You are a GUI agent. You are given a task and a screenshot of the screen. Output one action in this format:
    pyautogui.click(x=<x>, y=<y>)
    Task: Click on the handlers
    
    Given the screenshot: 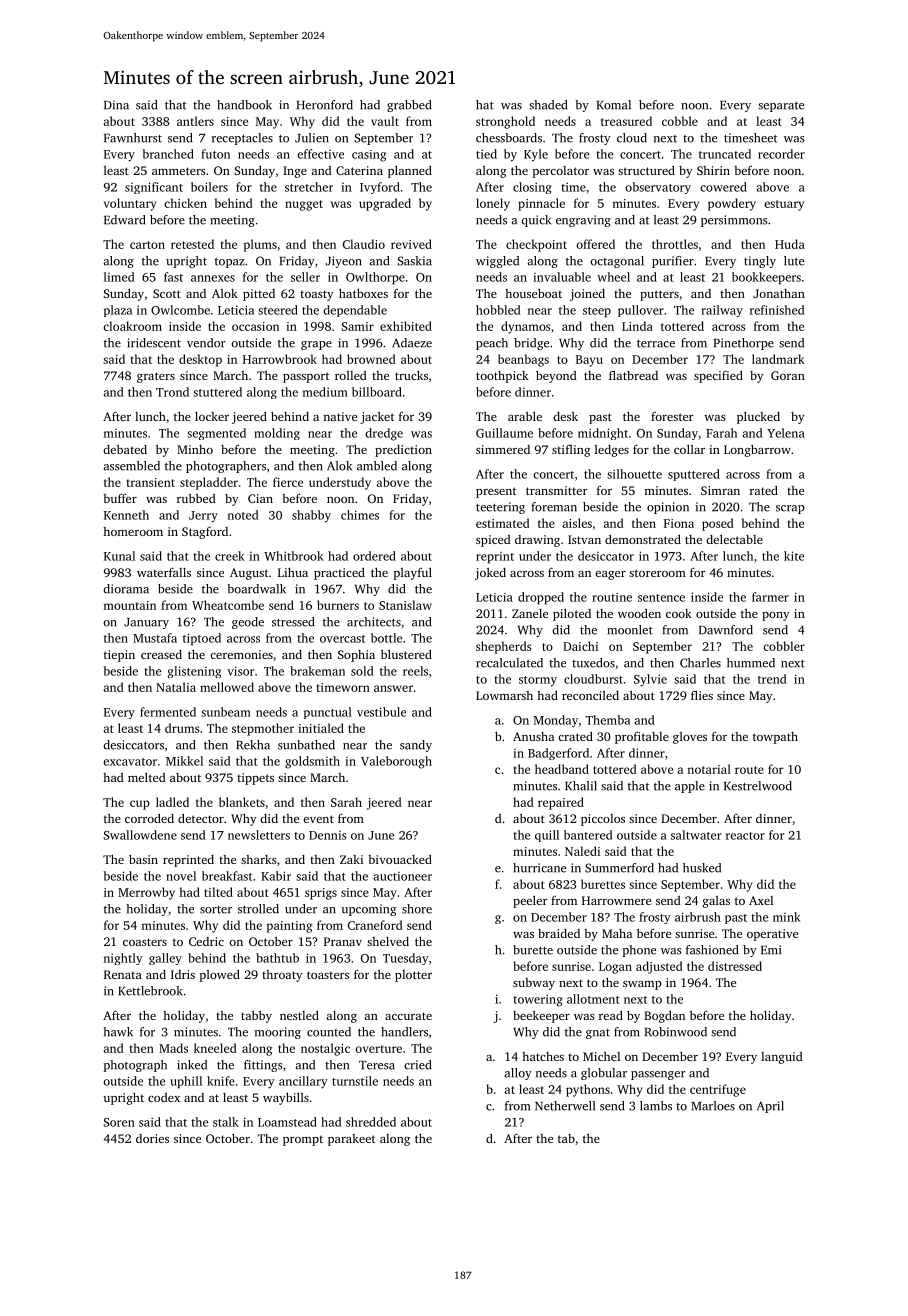 What is the action you would take?
    pyautogui.click(x=404, y=1032)
